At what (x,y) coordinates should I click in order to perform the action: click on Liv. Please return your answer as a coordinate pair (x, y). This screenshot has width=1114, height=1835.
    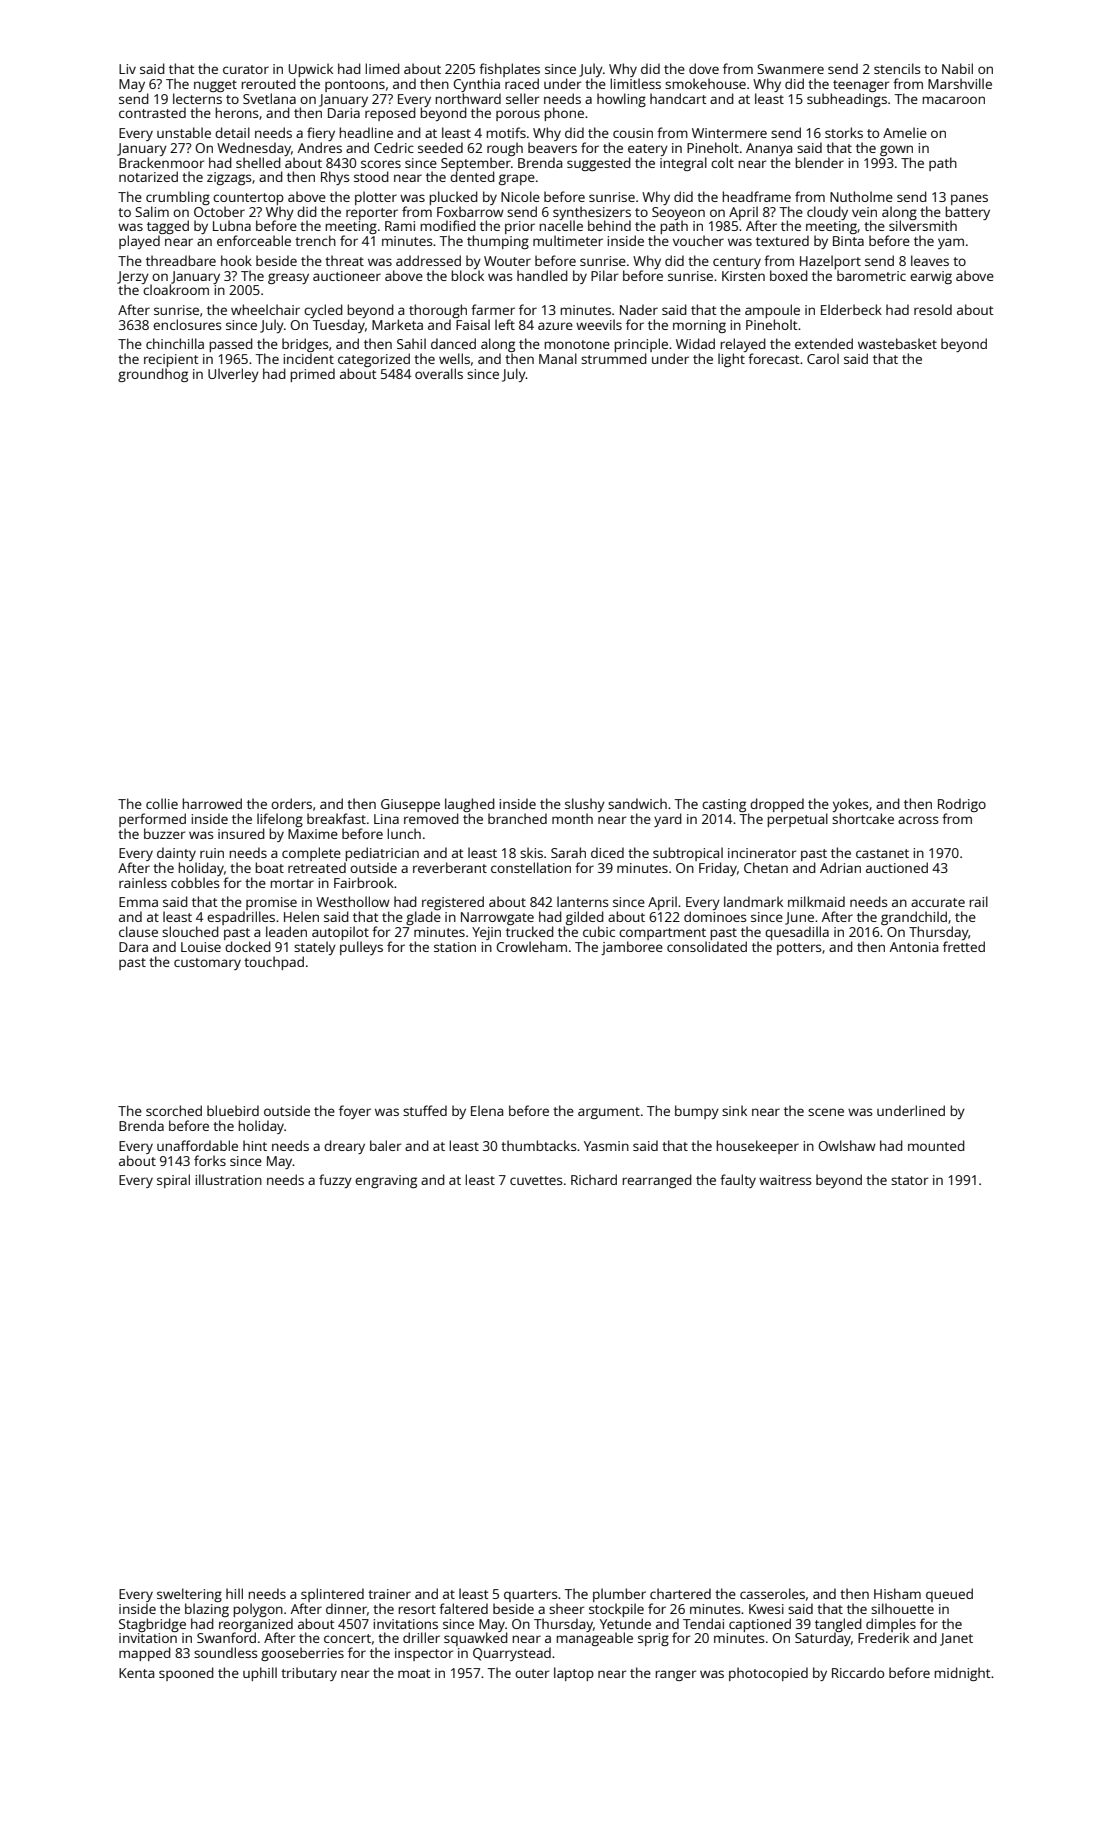
    Looking at the image, I should click on (127, 69).
